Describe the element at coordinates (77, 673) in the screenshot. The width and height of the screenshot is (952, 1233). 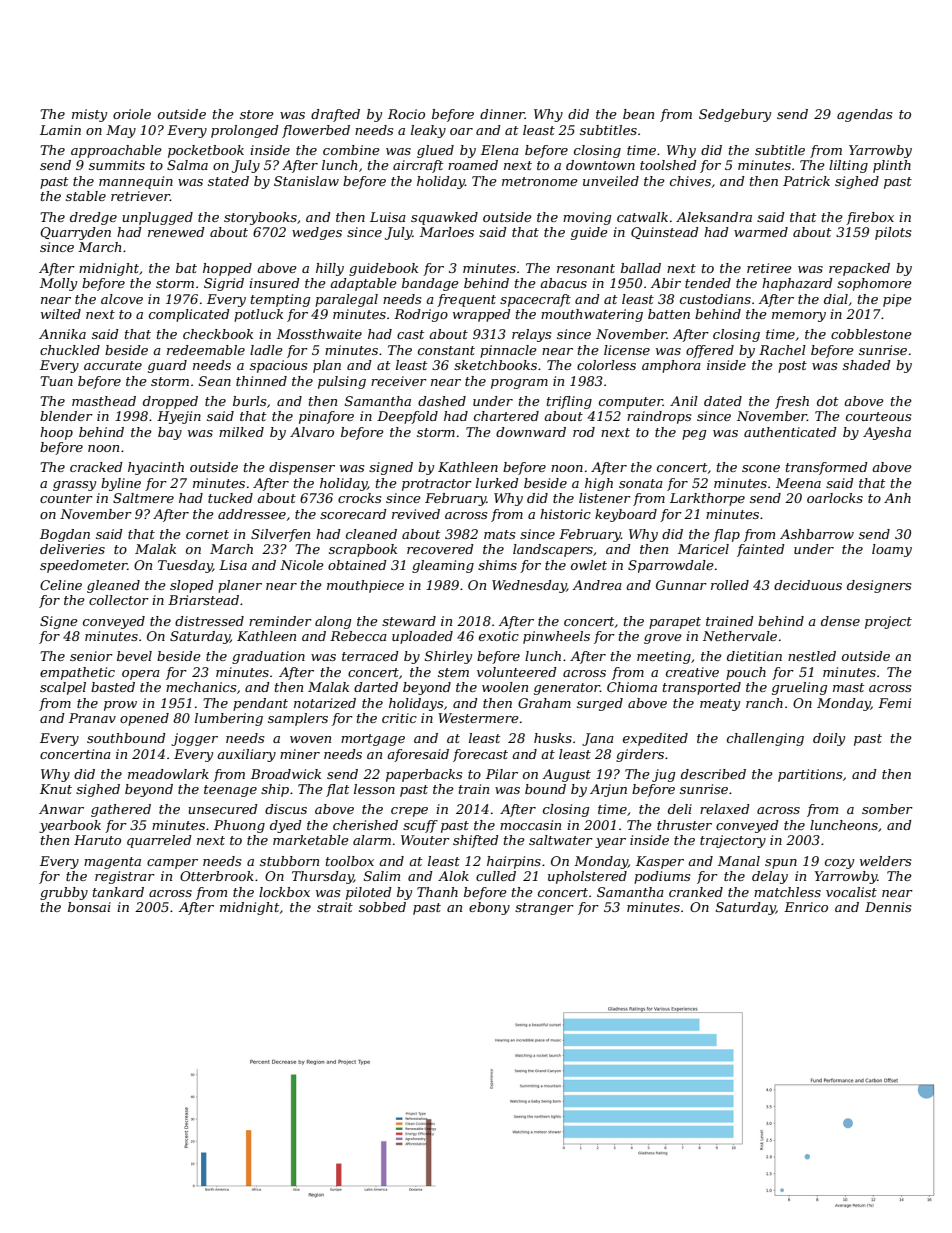
I see `empathetic` at that location.
